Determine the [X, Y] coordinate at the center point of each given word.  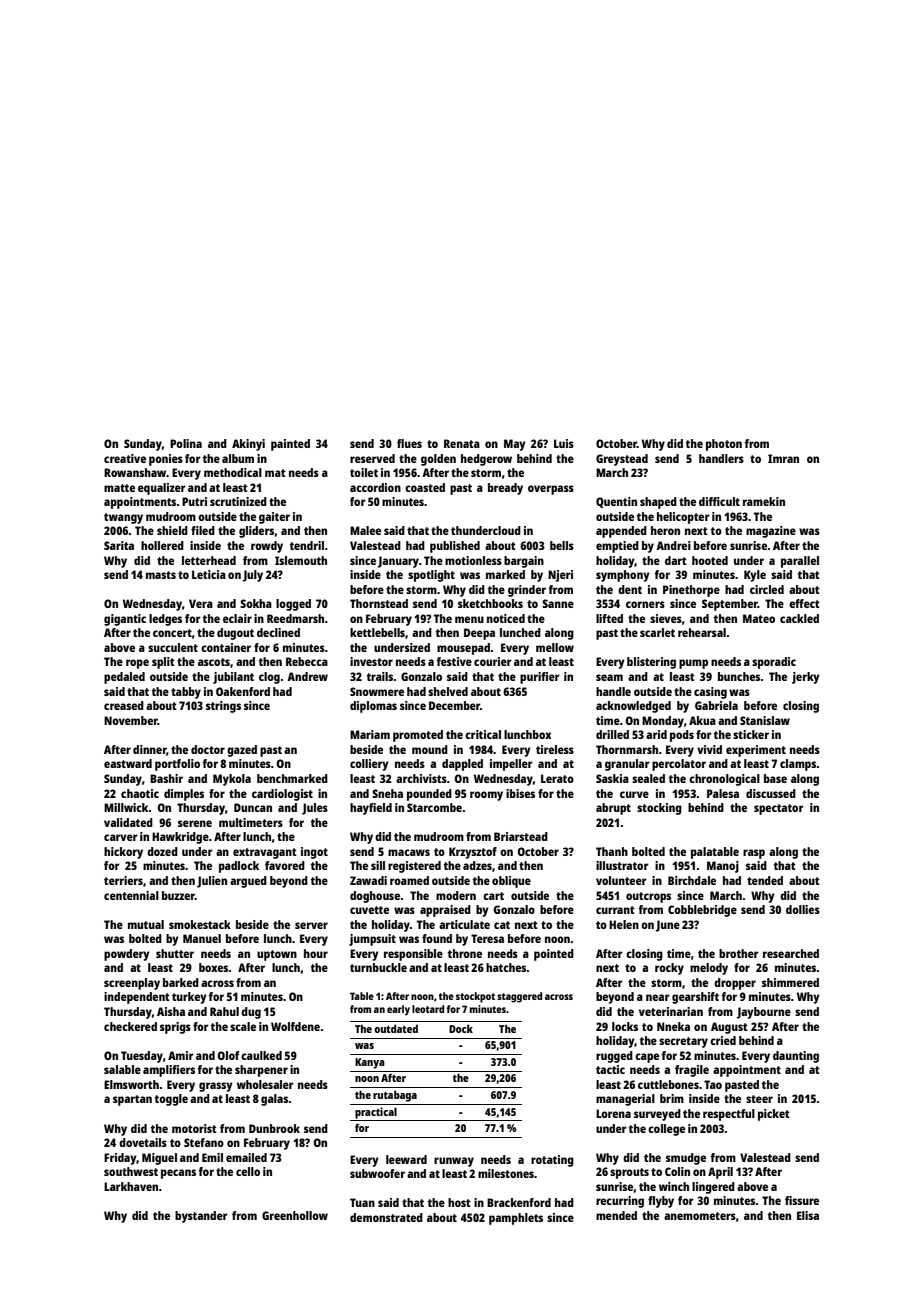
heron [665, 530]
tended [765, 880]
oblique [511, 882]
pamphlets [516, 1219]
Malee [365, 530]
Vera [201, 603]
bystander [201, 1217]
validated [128, 822]
